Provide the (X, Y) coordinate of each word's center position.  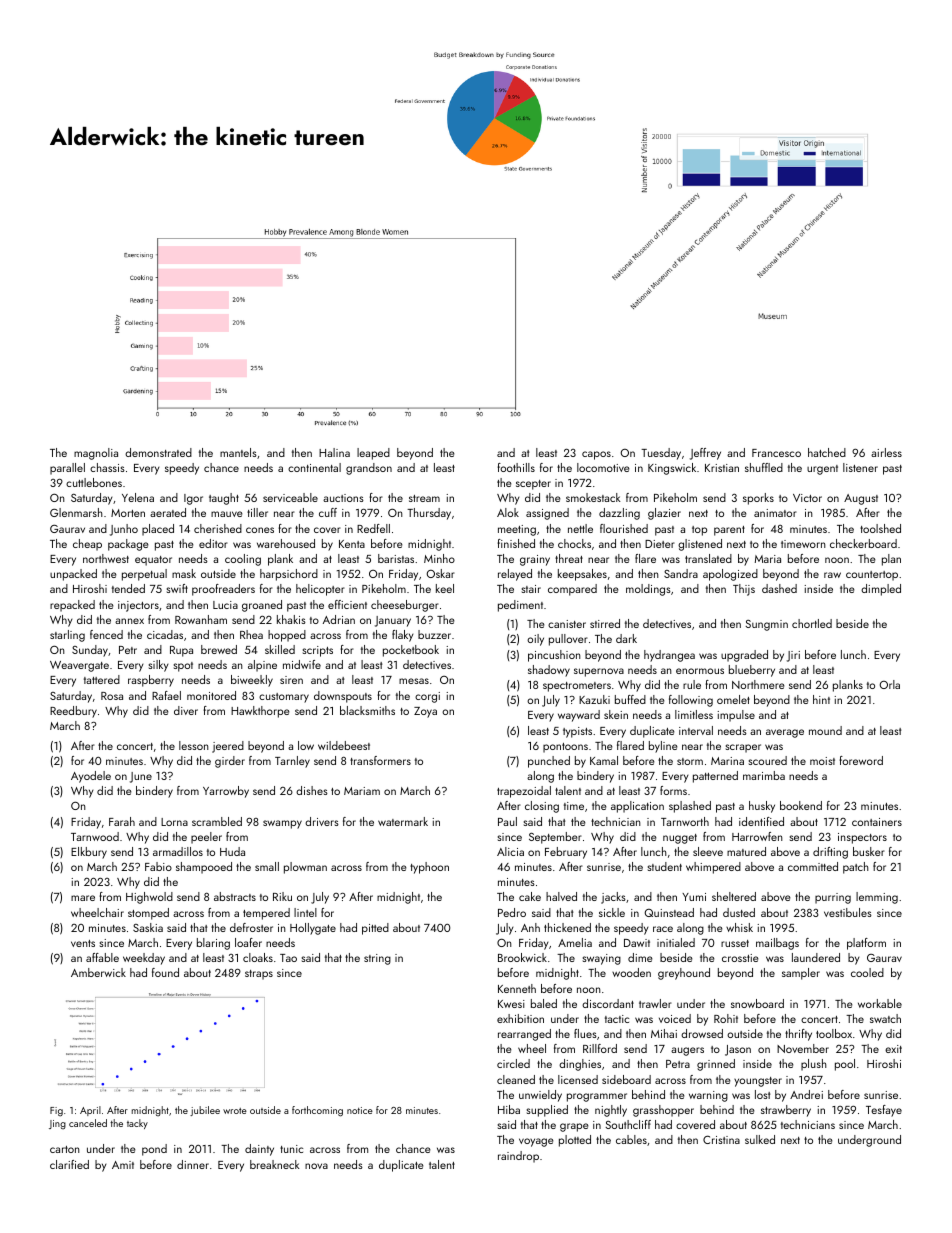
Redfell (373, 528)
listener (860, 467)
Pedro (512, 912)
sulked (760, 1139)
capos (596, 455)
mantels (238, 452)
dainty (259, 1150)
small (267, 866)
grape (574, 1127)
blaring (213, 944)
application (637, 807)
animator (775, 513)
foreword (861, 760)
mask (184, 573)
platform (866, 944)
